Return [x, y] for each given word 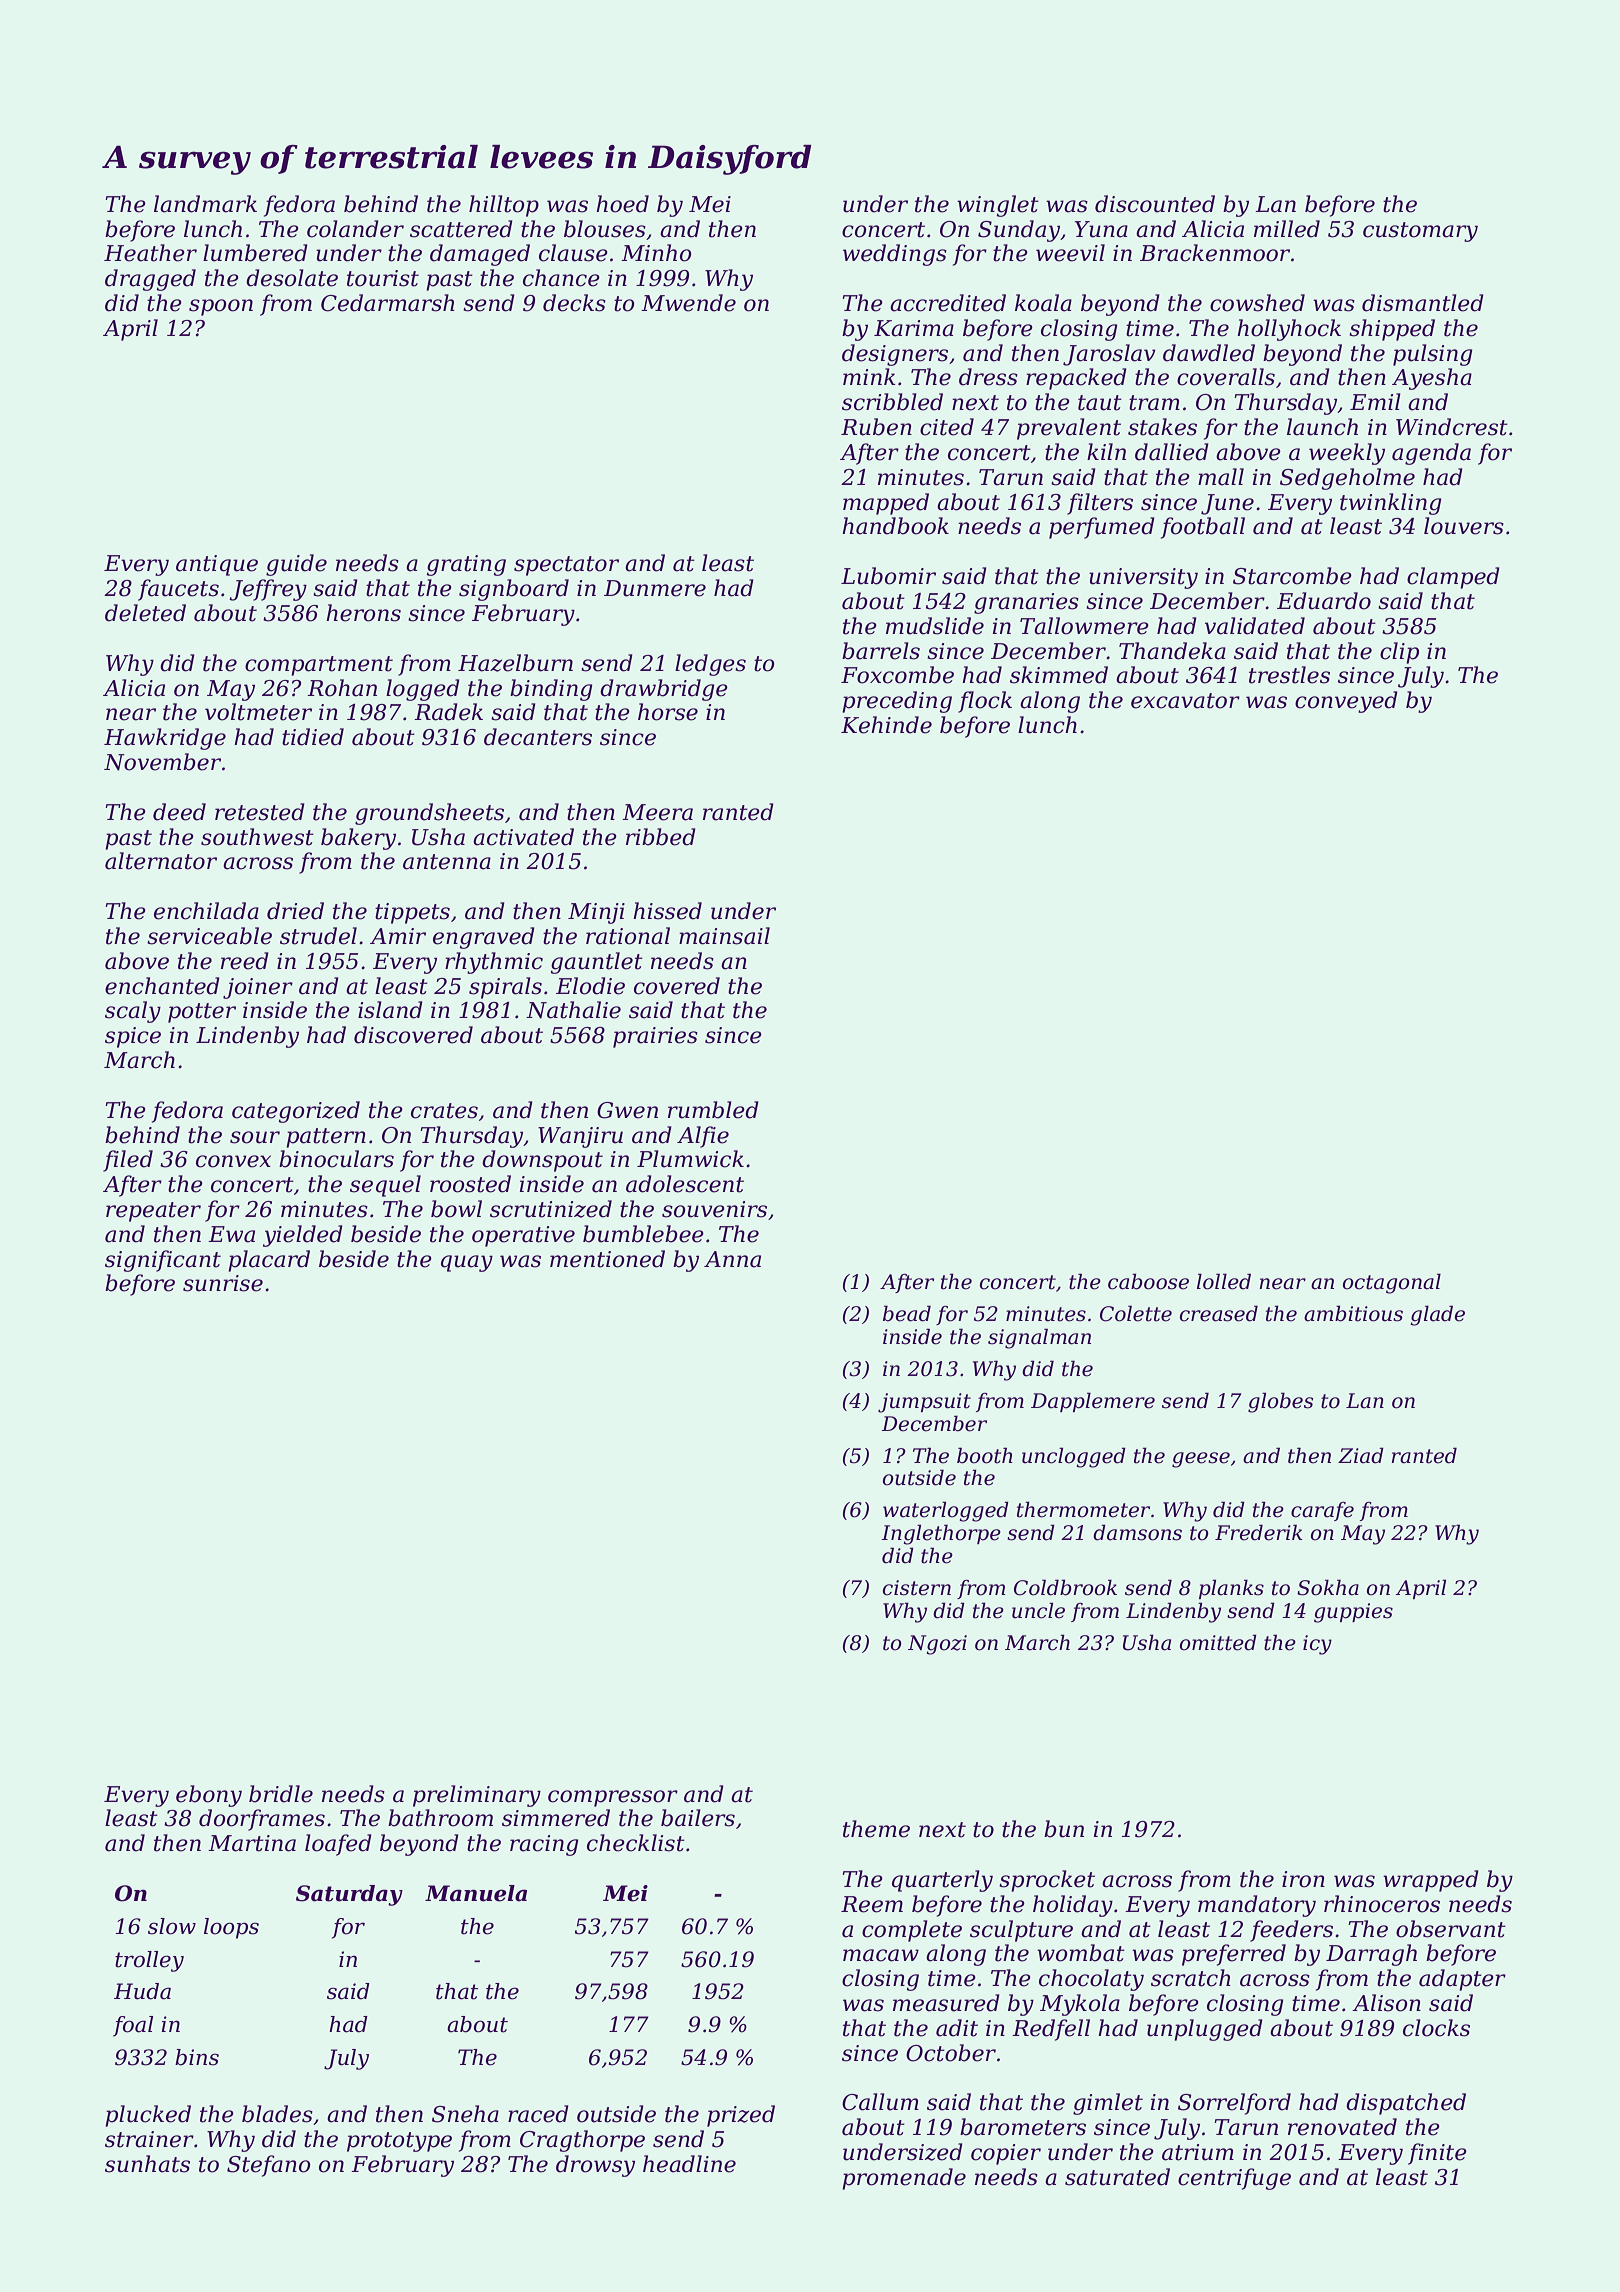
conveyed [1346, 702]
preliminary [477, 1796]
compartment [319, 666]
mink [869, 376]
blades [277, 2114]
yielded [303, 1236]
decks [574, 303]
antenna [447, 862]
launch [1322, 427]
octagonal [1392, 1283]
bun [1064, 1829]
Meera [657, 812]
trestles [1289, 675]
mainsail [724, 936]
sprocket [1047, 1881]
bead [907, 1313]
